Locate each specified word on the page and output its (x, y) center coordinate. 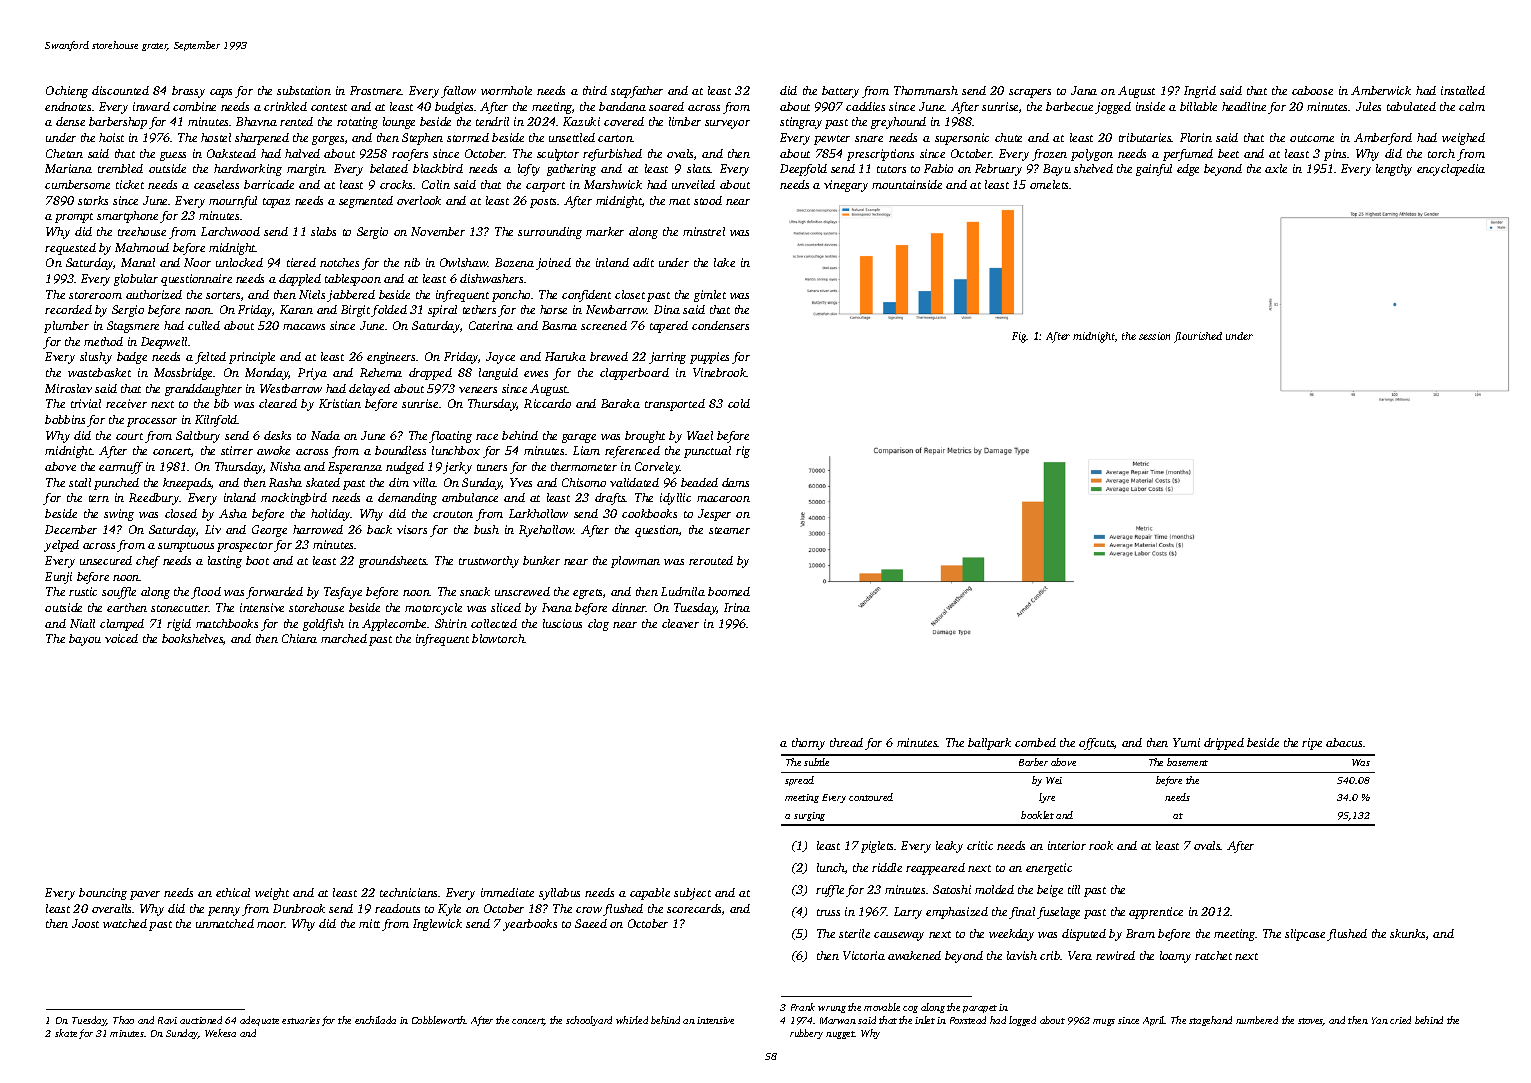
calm (1472, 106)
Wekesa (220, 1033)
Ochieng (67, 92)
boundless (400, 450)
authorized (154, 294)
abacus (1344, 742)
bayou (85, 640)
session (1154, 336)
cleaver (680, 623)
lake (724, 262)
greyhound (898, 123)
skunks (1407, 933)
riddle (887, 867)
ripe (1312, 744)
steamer (729, 530)
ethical (233, 892)
